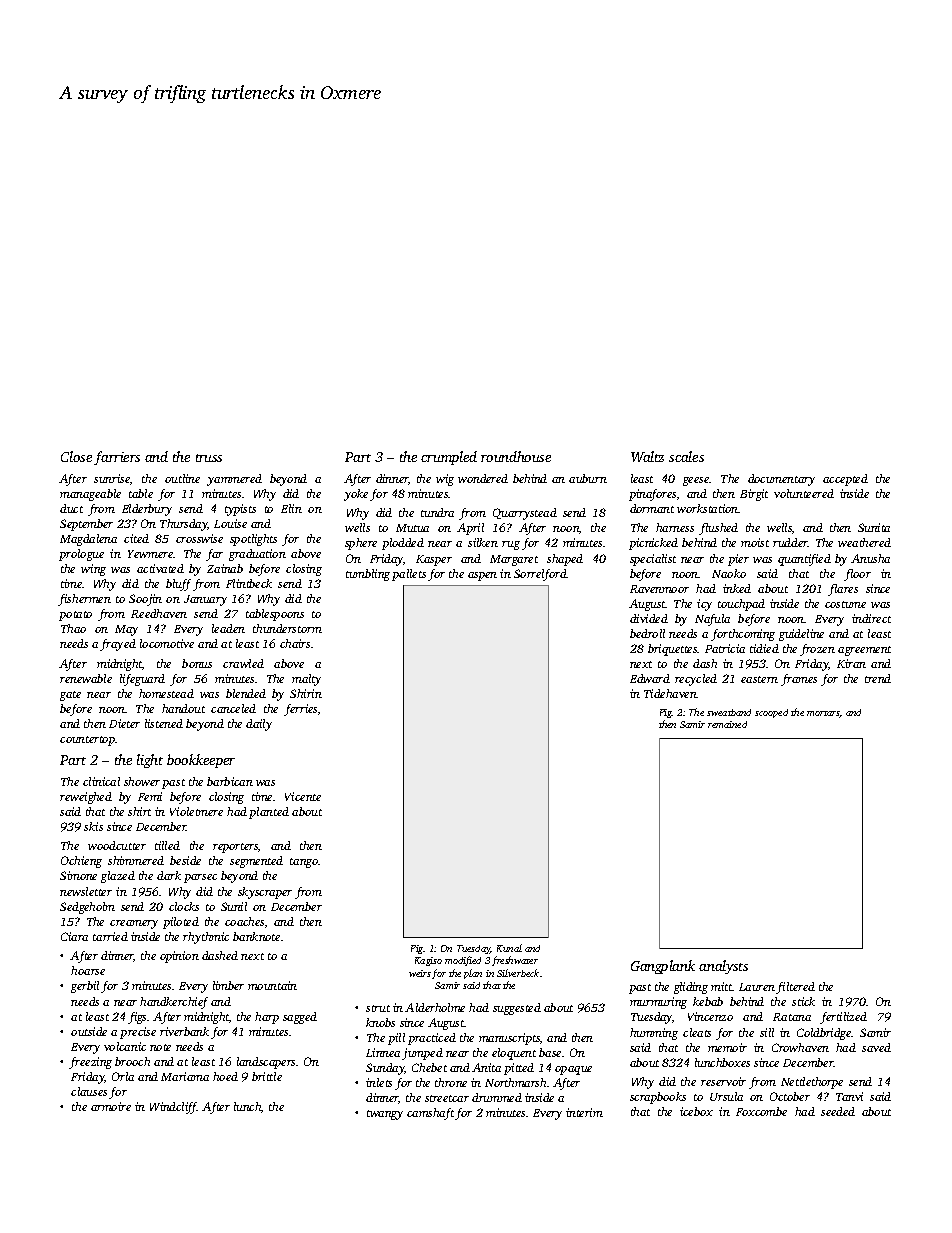 The height and width of the screenshot is (1233, 952). What do you see at coordinates (727, 724) in the screenshot?
I see `remained` at bounding box center [727, 724].
